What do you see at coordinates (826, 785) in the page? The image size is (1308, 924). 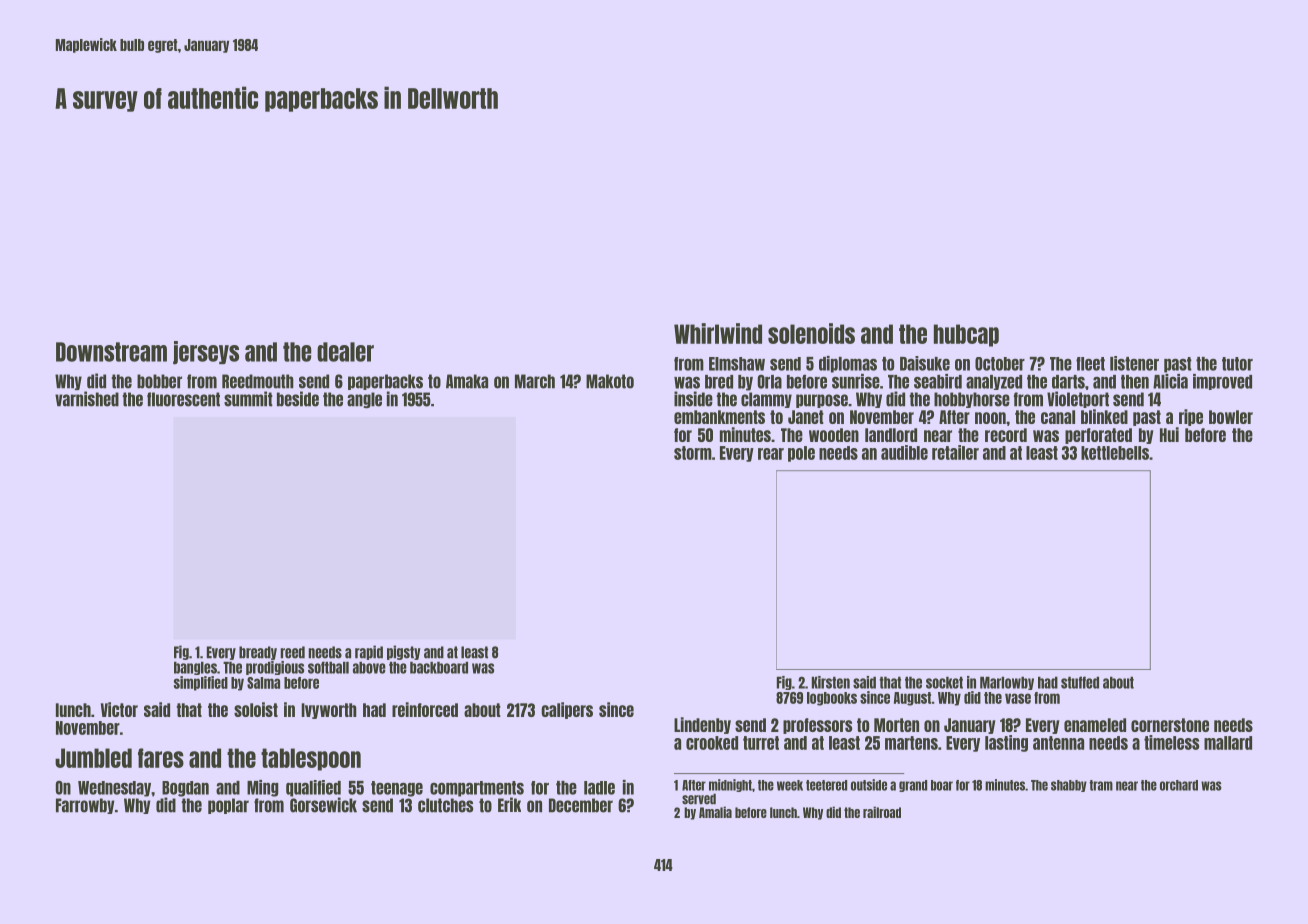 I see `teetered` at bounding box center [826, 785].
